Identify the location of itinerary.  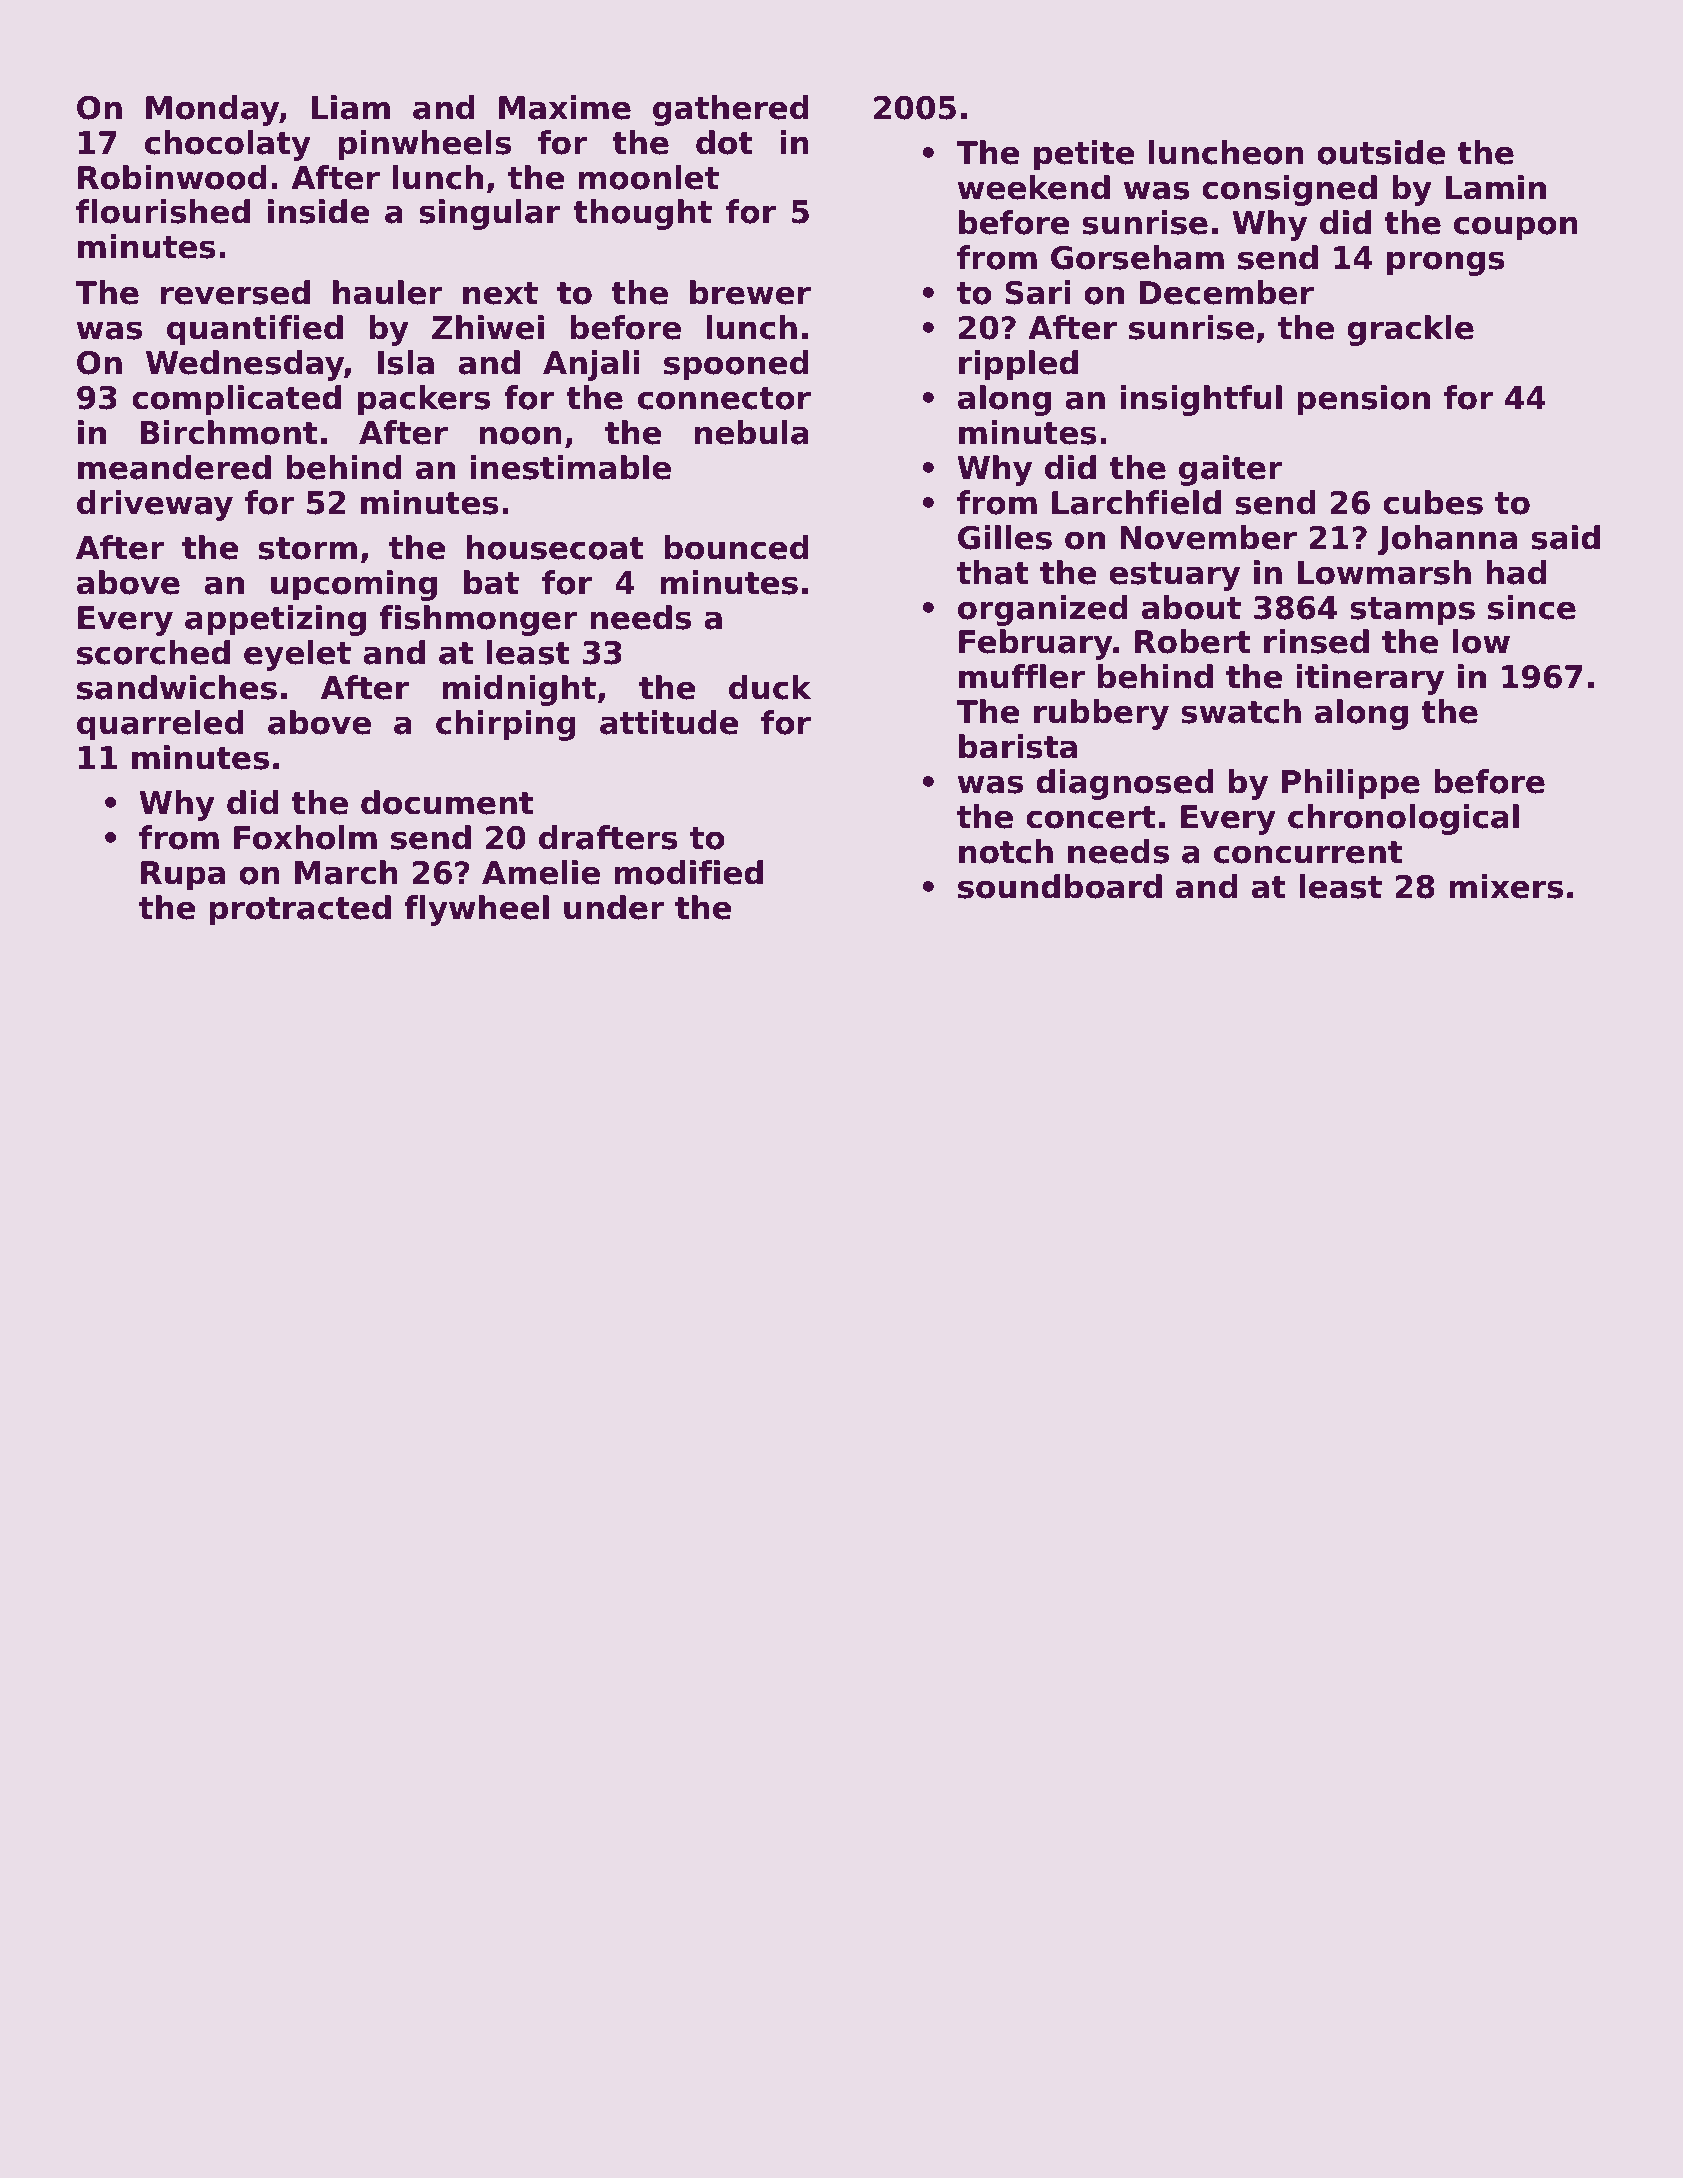
(1370, 679).
